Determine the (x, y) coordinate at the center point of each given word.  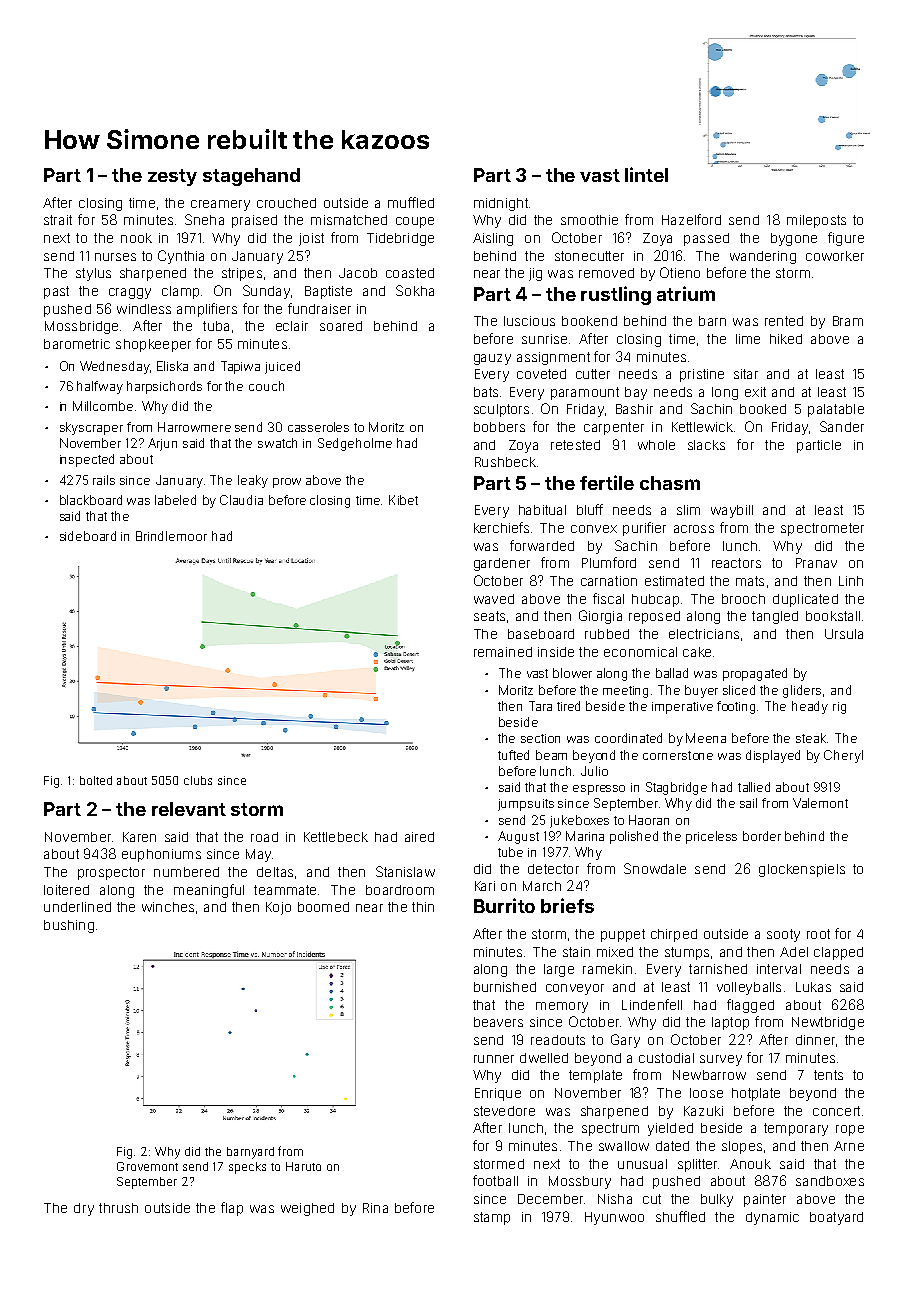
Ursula (844, 634)
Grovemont (147, 1166)
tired (568, 706)
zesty (172, 177)
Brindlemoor (171, 536)
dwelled (544, 1058)
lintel (646, 174)
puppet (623, 935)
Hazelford (691, 219)
